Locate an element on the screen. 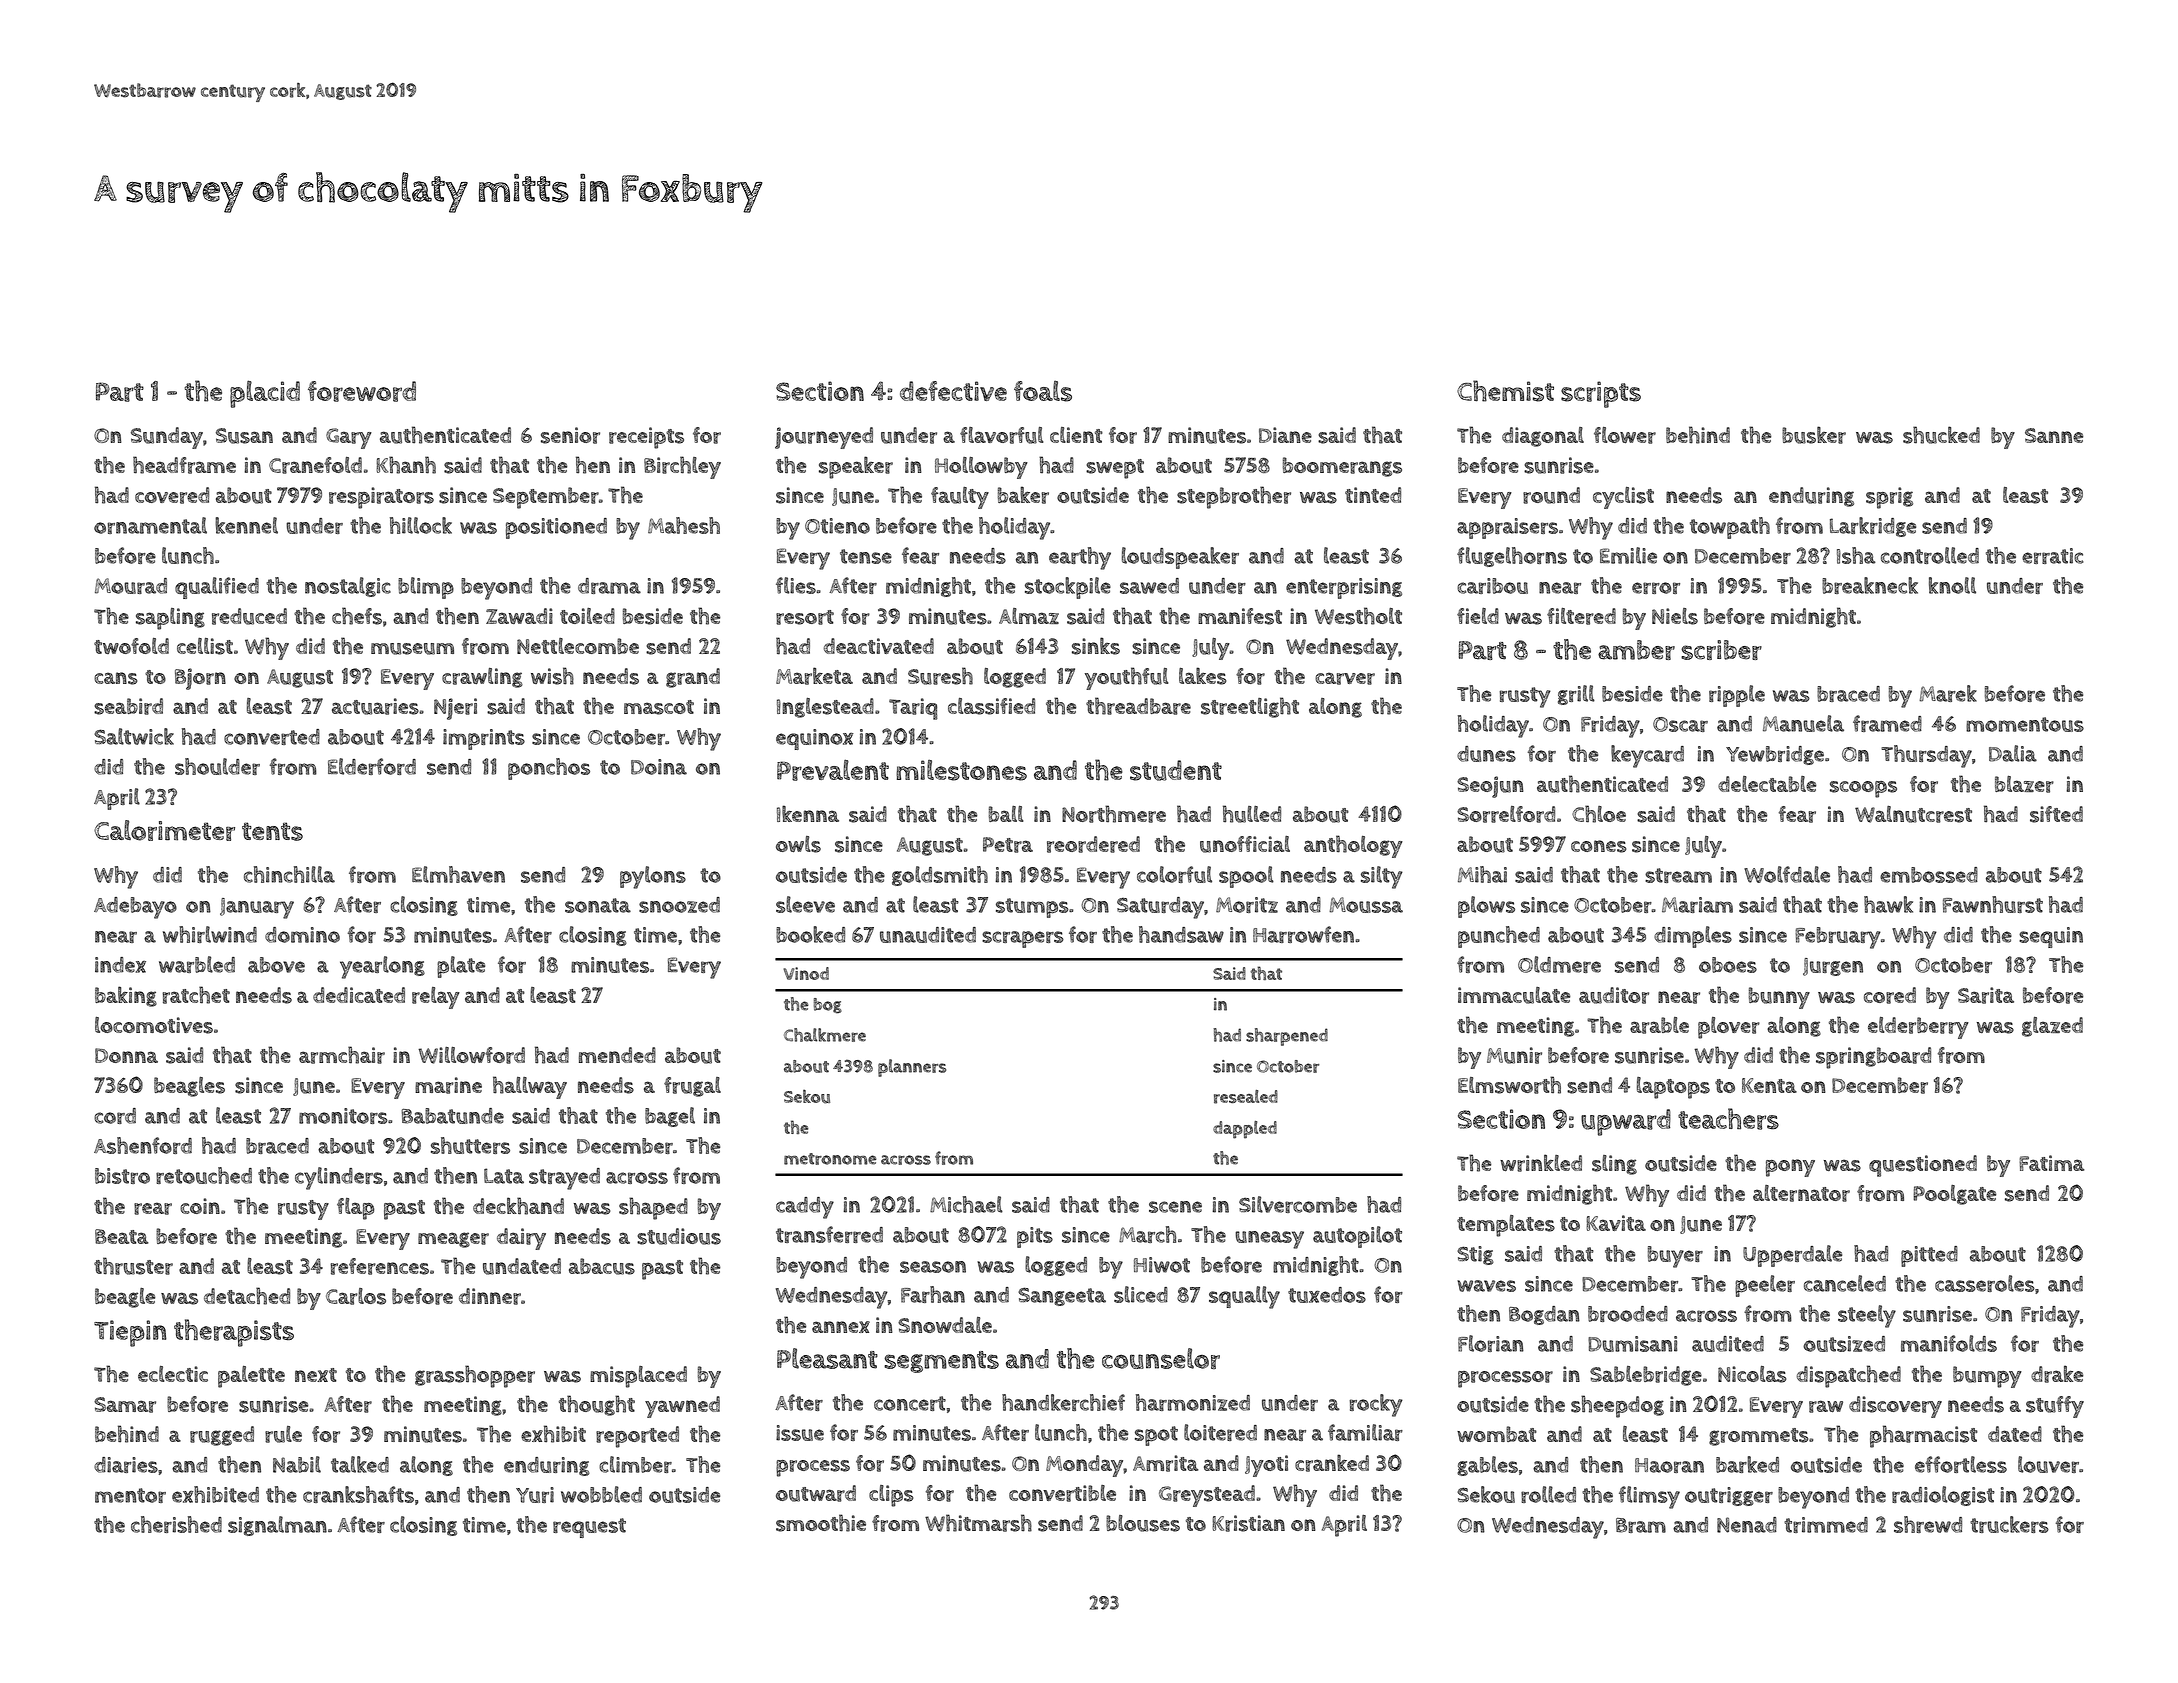  sharpened is located at coordinates (1287, 1037).
